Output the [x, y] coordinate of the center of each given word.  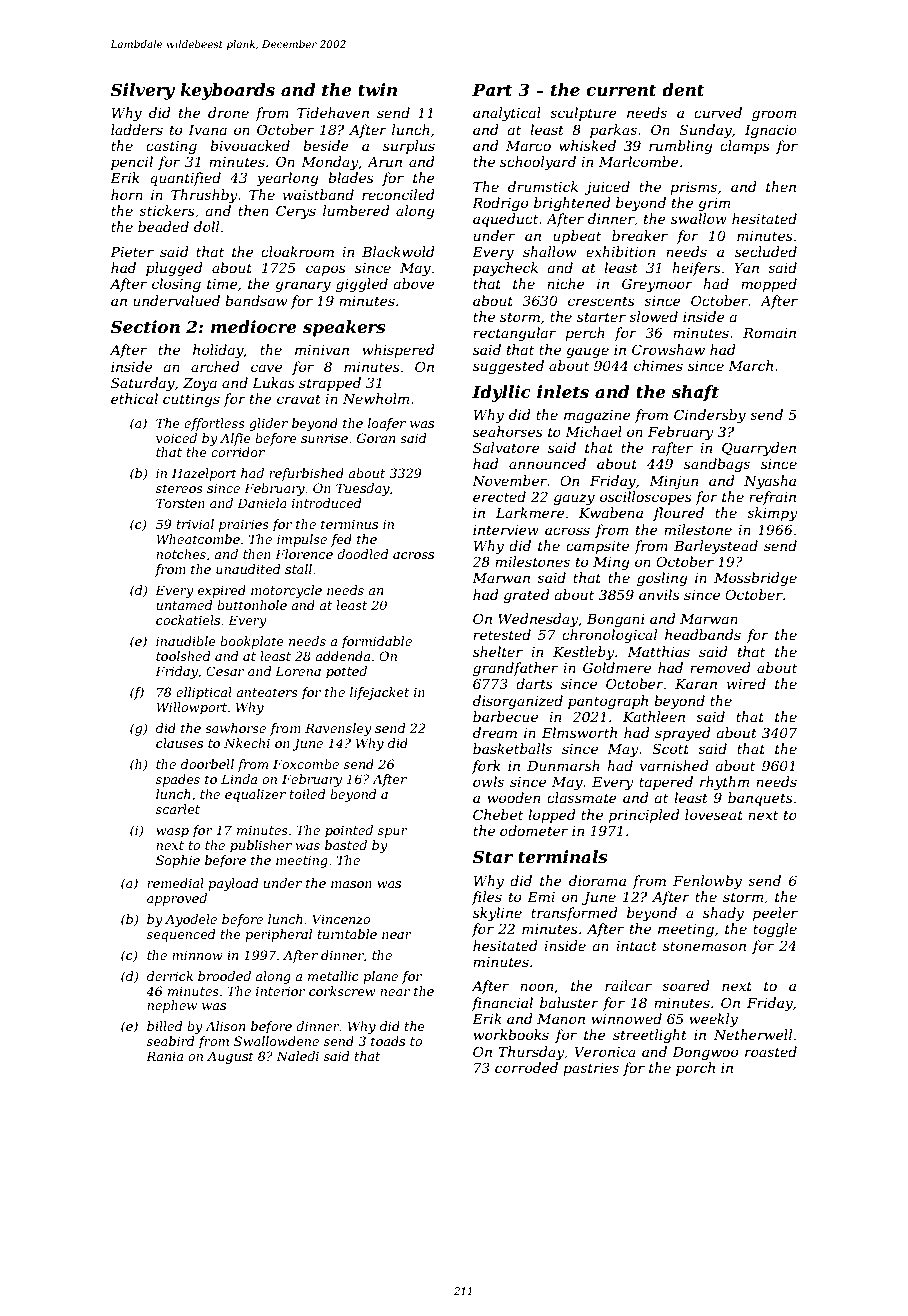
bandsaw [256, 300]
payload [233, 884]
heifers [696, 269]
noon [536, 987]
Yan [746, 268]
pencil [132, 163]
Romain [769, 333]
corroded [526, 1067]
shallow [549, 251]
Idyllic [501, 393]
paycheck [505, 269]
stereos [179, 488]
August [230, 1057]
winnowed [626, 1018]
